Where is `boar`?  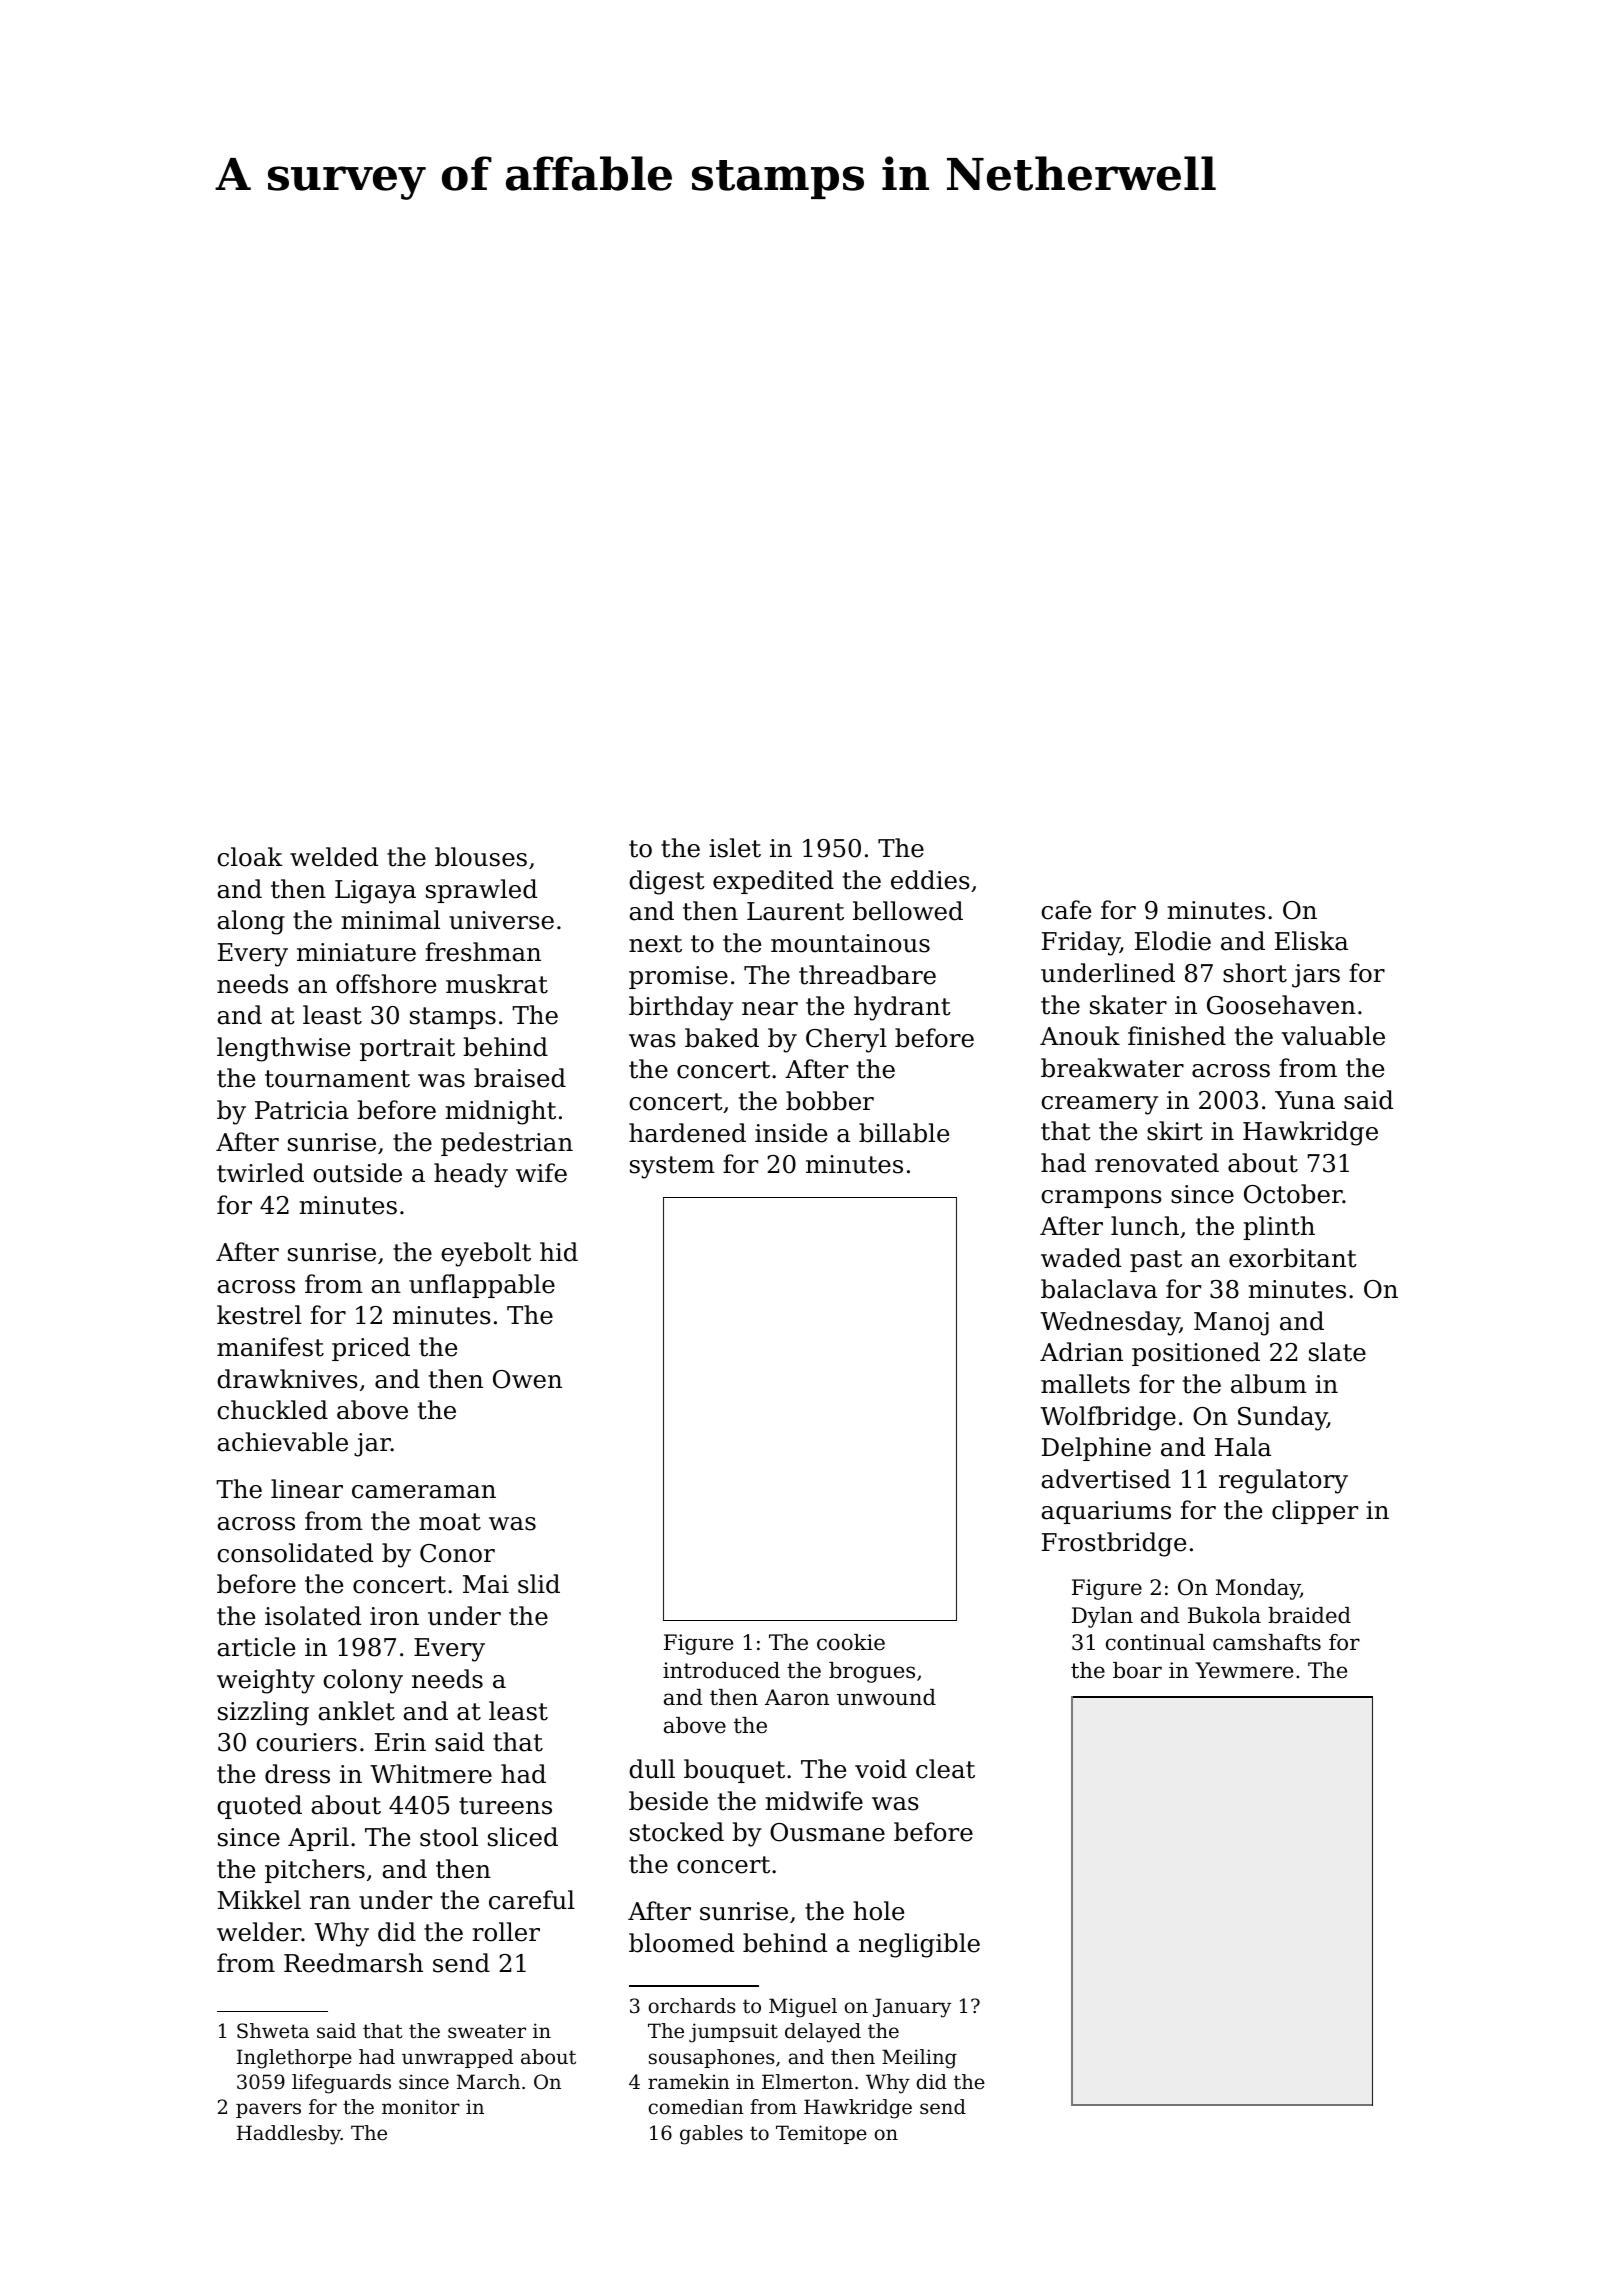
boar is located at coordinates (1137, 1670).
